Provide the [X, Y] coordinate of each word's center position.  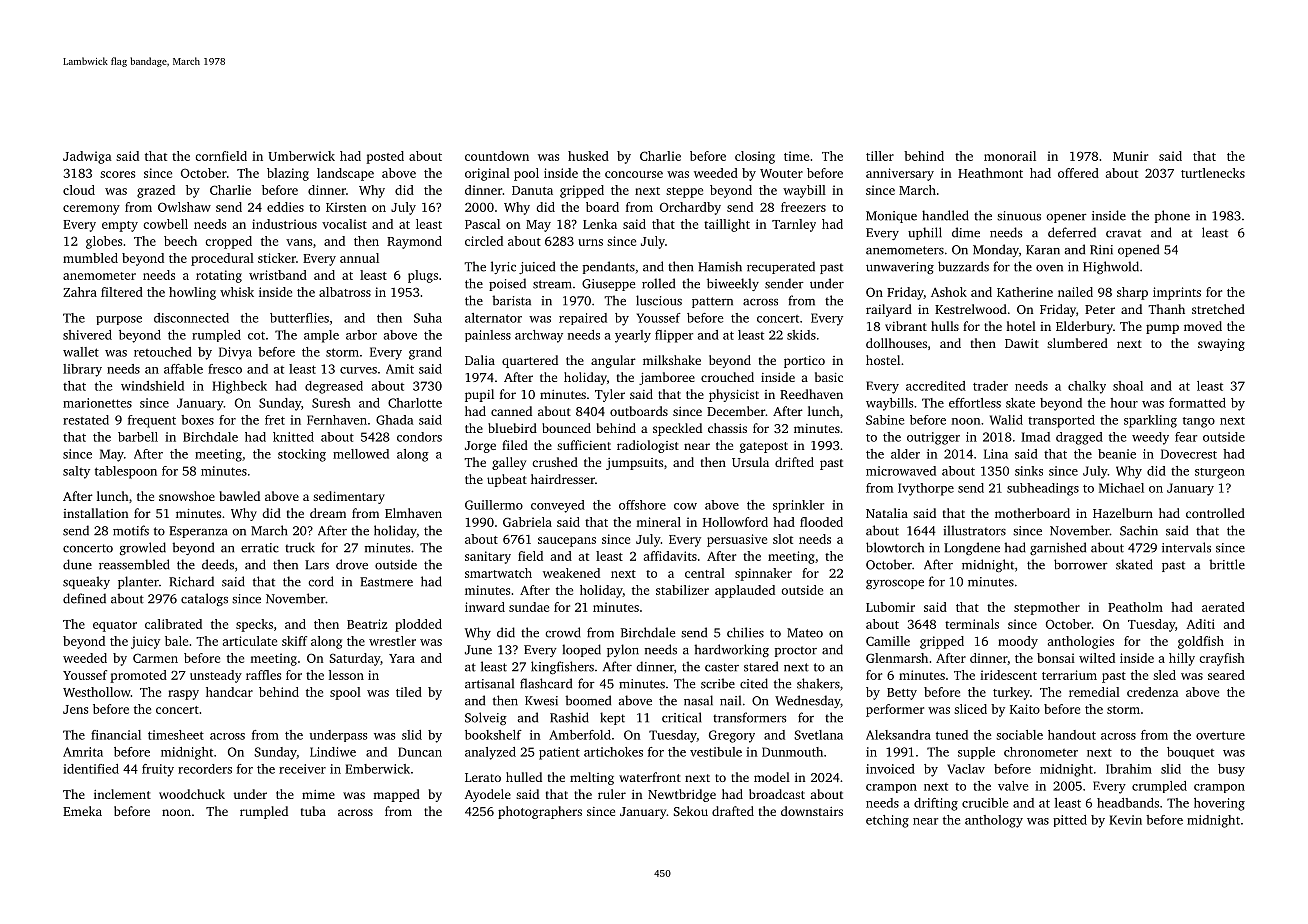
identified [91, 769]
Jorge [480, 447]
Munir [1130, 156]
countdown [497, 156]
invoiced [890, 769]
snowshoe [187, 496]
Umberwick [301, 156]
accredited [936, 386]
